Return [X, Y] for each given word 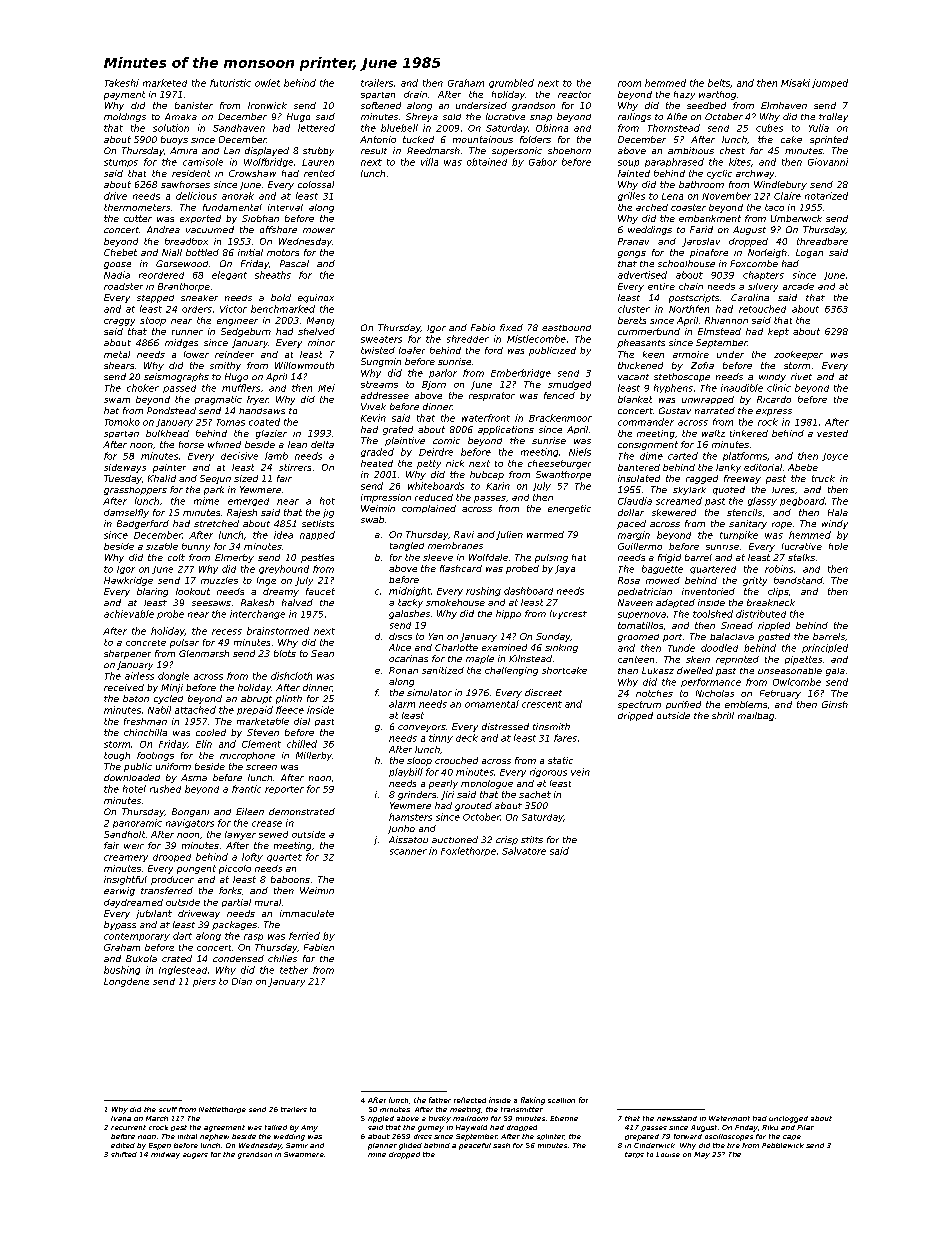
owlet [267, 83]
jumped [830, 83]
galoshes [409, 614]
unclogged [788, 1119]
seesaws [211, 603]
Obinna [552, 128]
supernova [642, 615]
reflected [470, 1100]
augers [195, 1156]
